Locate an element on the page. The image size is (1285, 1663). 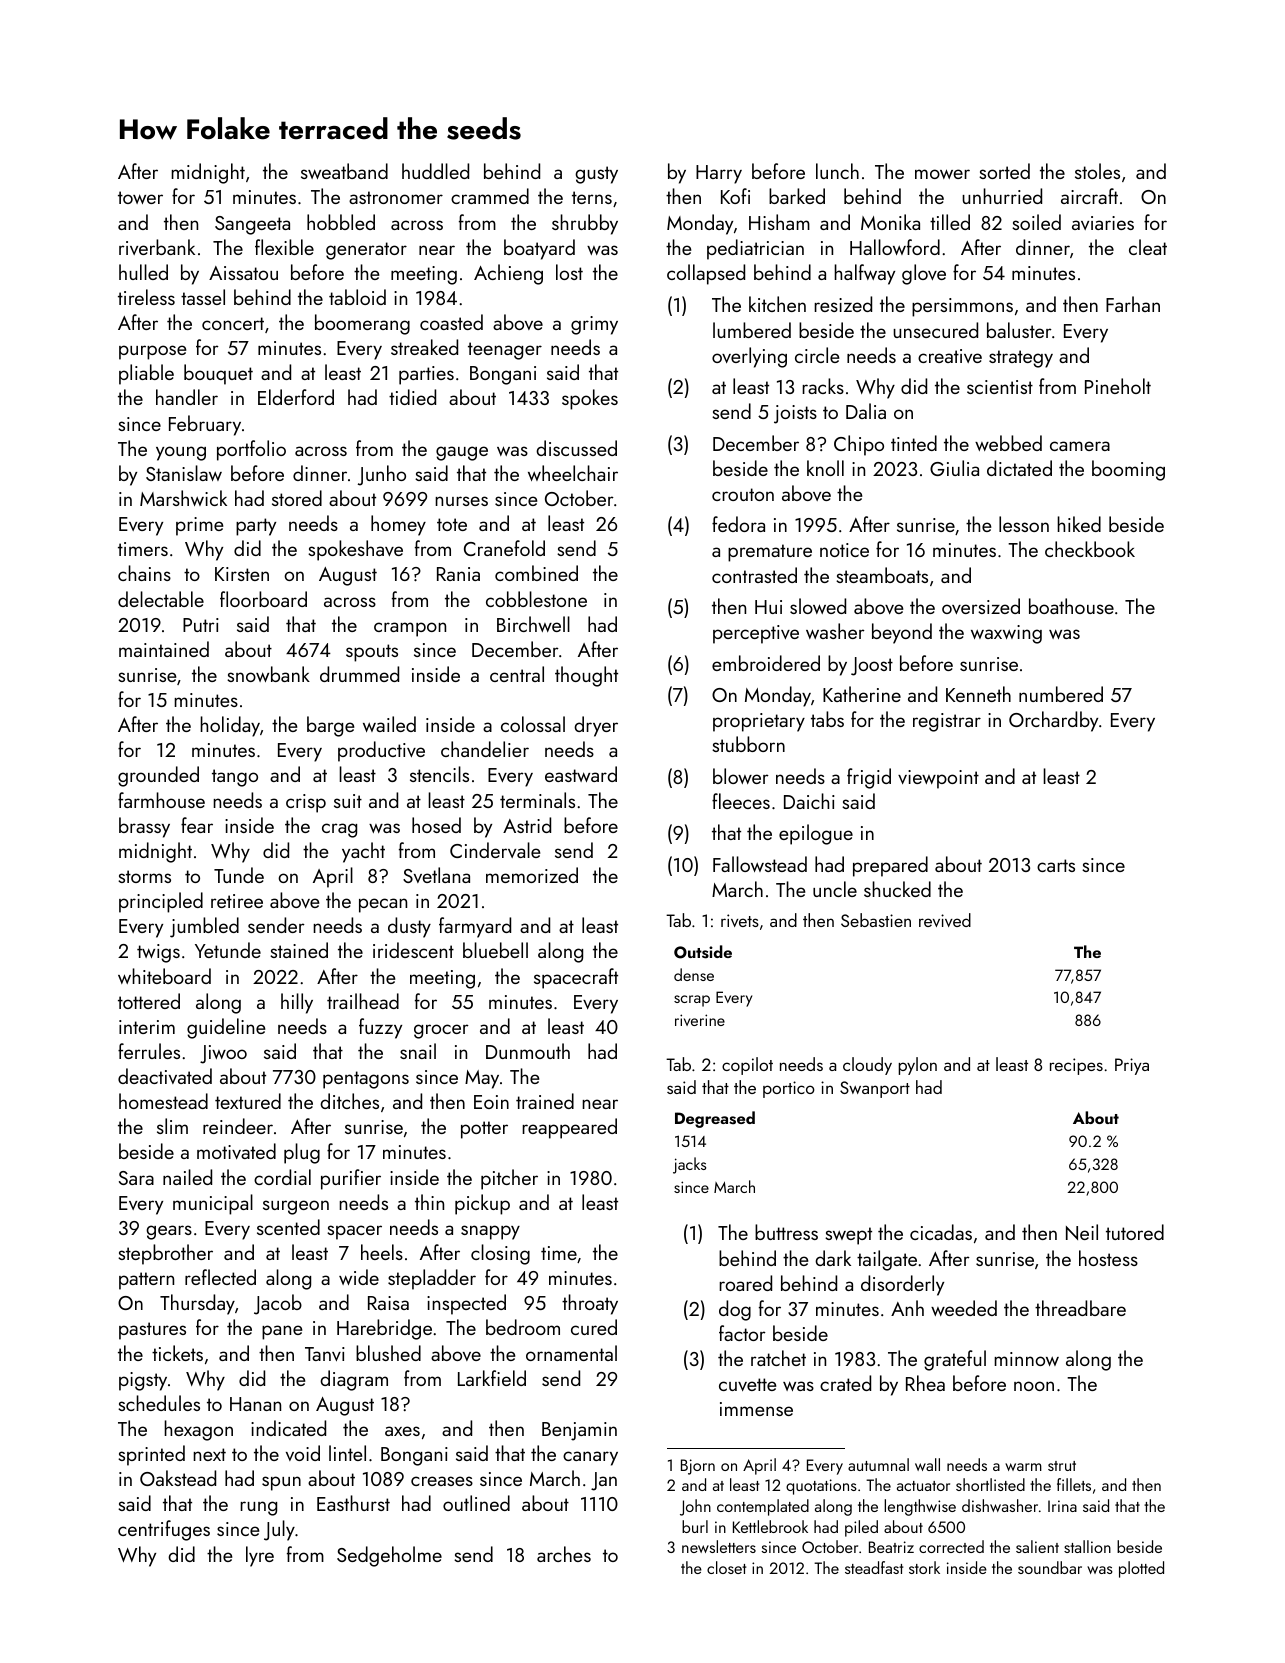
riverine is located at coordinates (700, 1020).
